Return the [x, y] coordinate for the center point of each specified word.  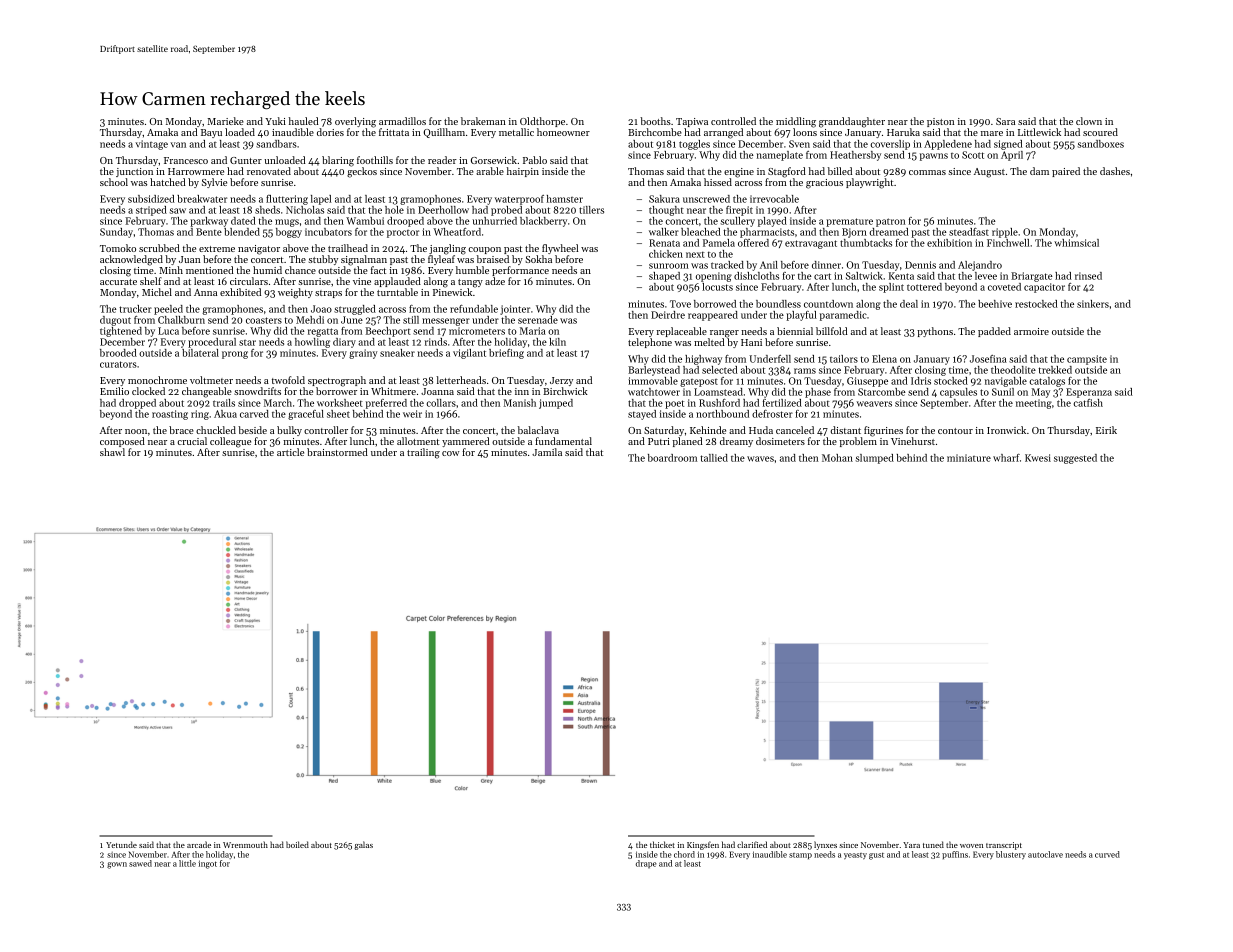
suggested [1075, 459]
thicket [662, 844]
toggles [694, 145]
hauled [304, 121]
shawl [112, 452]
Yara [911, 845]
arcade [199, 844]
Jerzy [561, 381]
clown [1089, 121]
